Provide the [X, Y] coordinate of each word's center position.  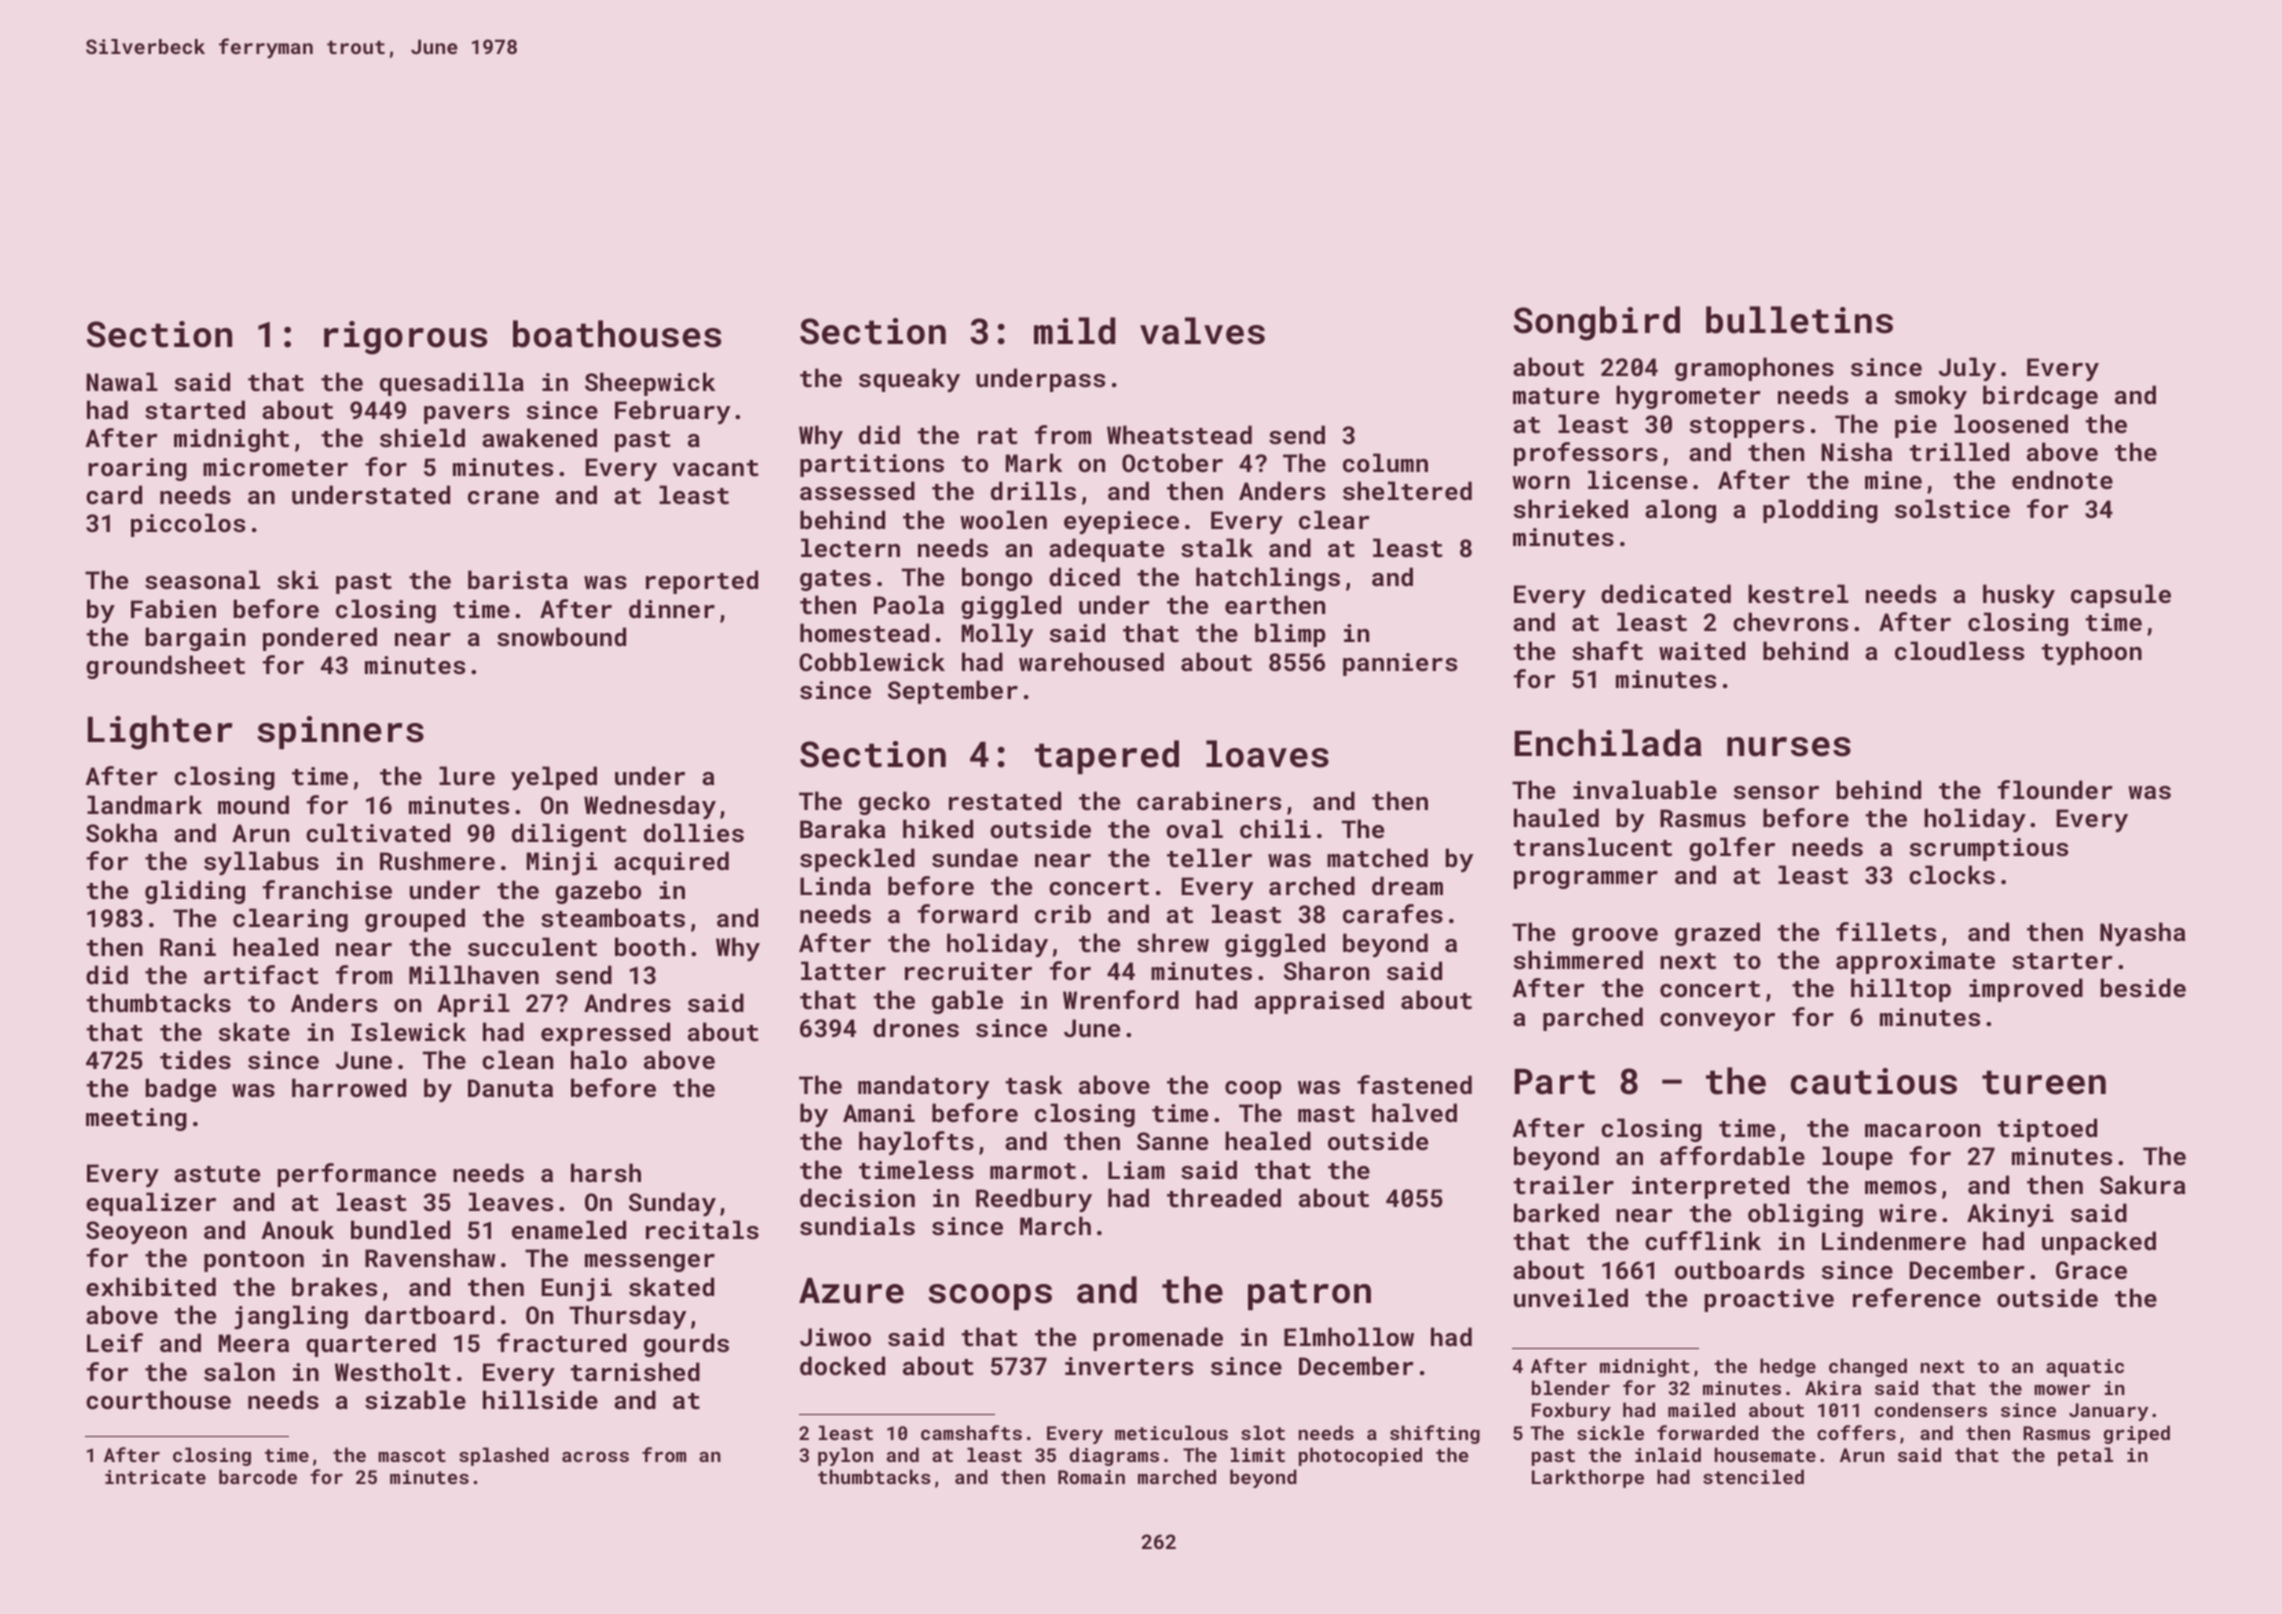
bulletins [1799, 320]
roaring [137, 469]
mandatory [923, 1087]
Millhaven [474, 974]
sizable [415, 1399]
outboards [1739, 1269]
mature [1556, 396]
